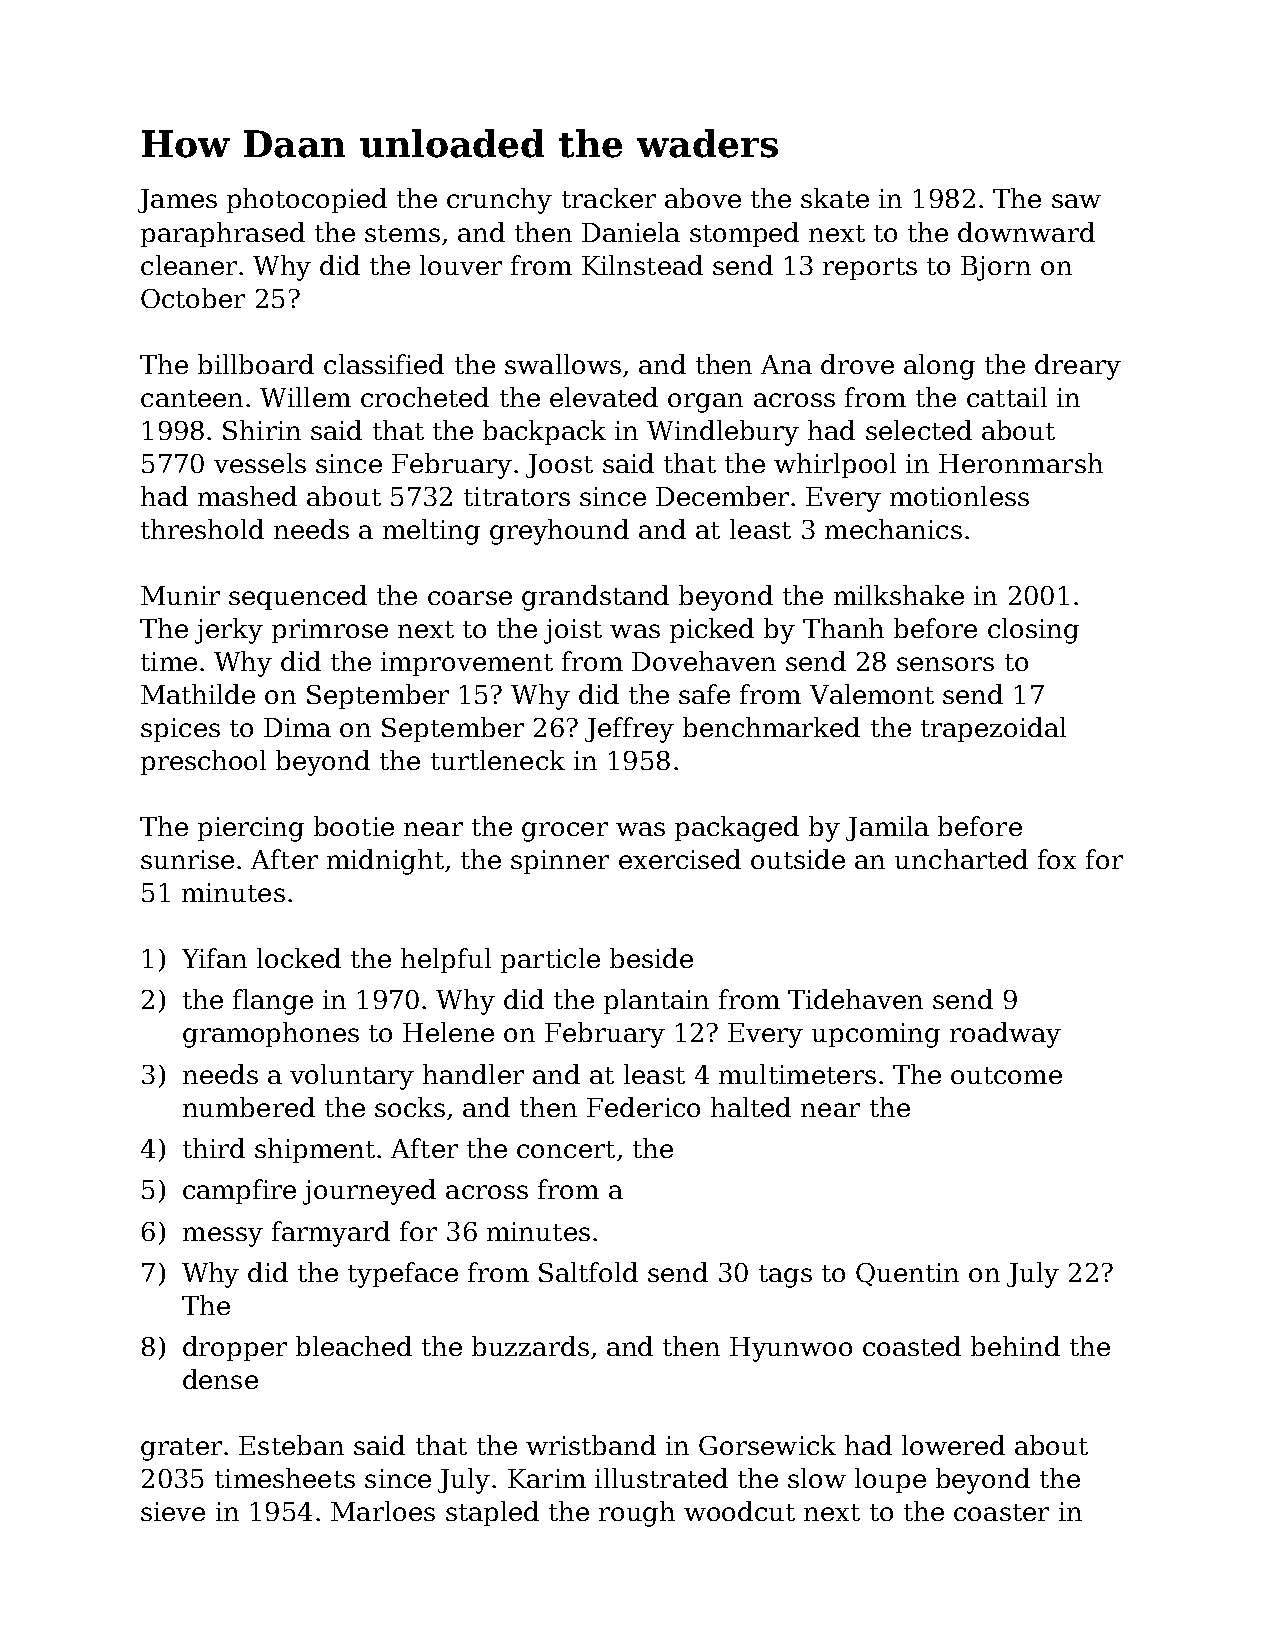 The image size is (1264, 1635). What do you see at coordinates (751, 1107) in the screenshot?
I see `halted` at bounding box center [751, 1107].
